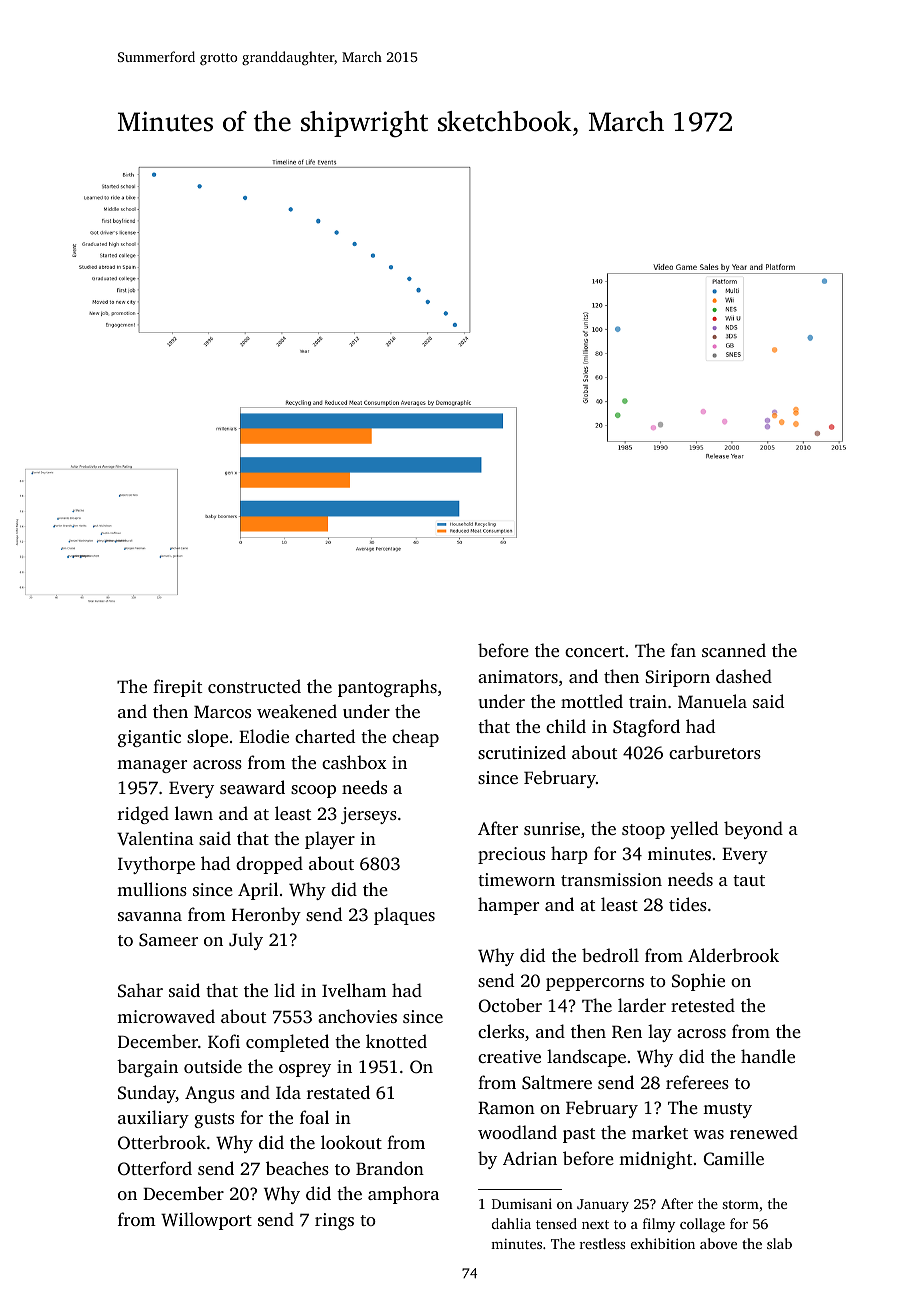  What do you see at coordinates (733, 955) in the image?
I see `Alderbrook` at bounding box center [733, 955].
